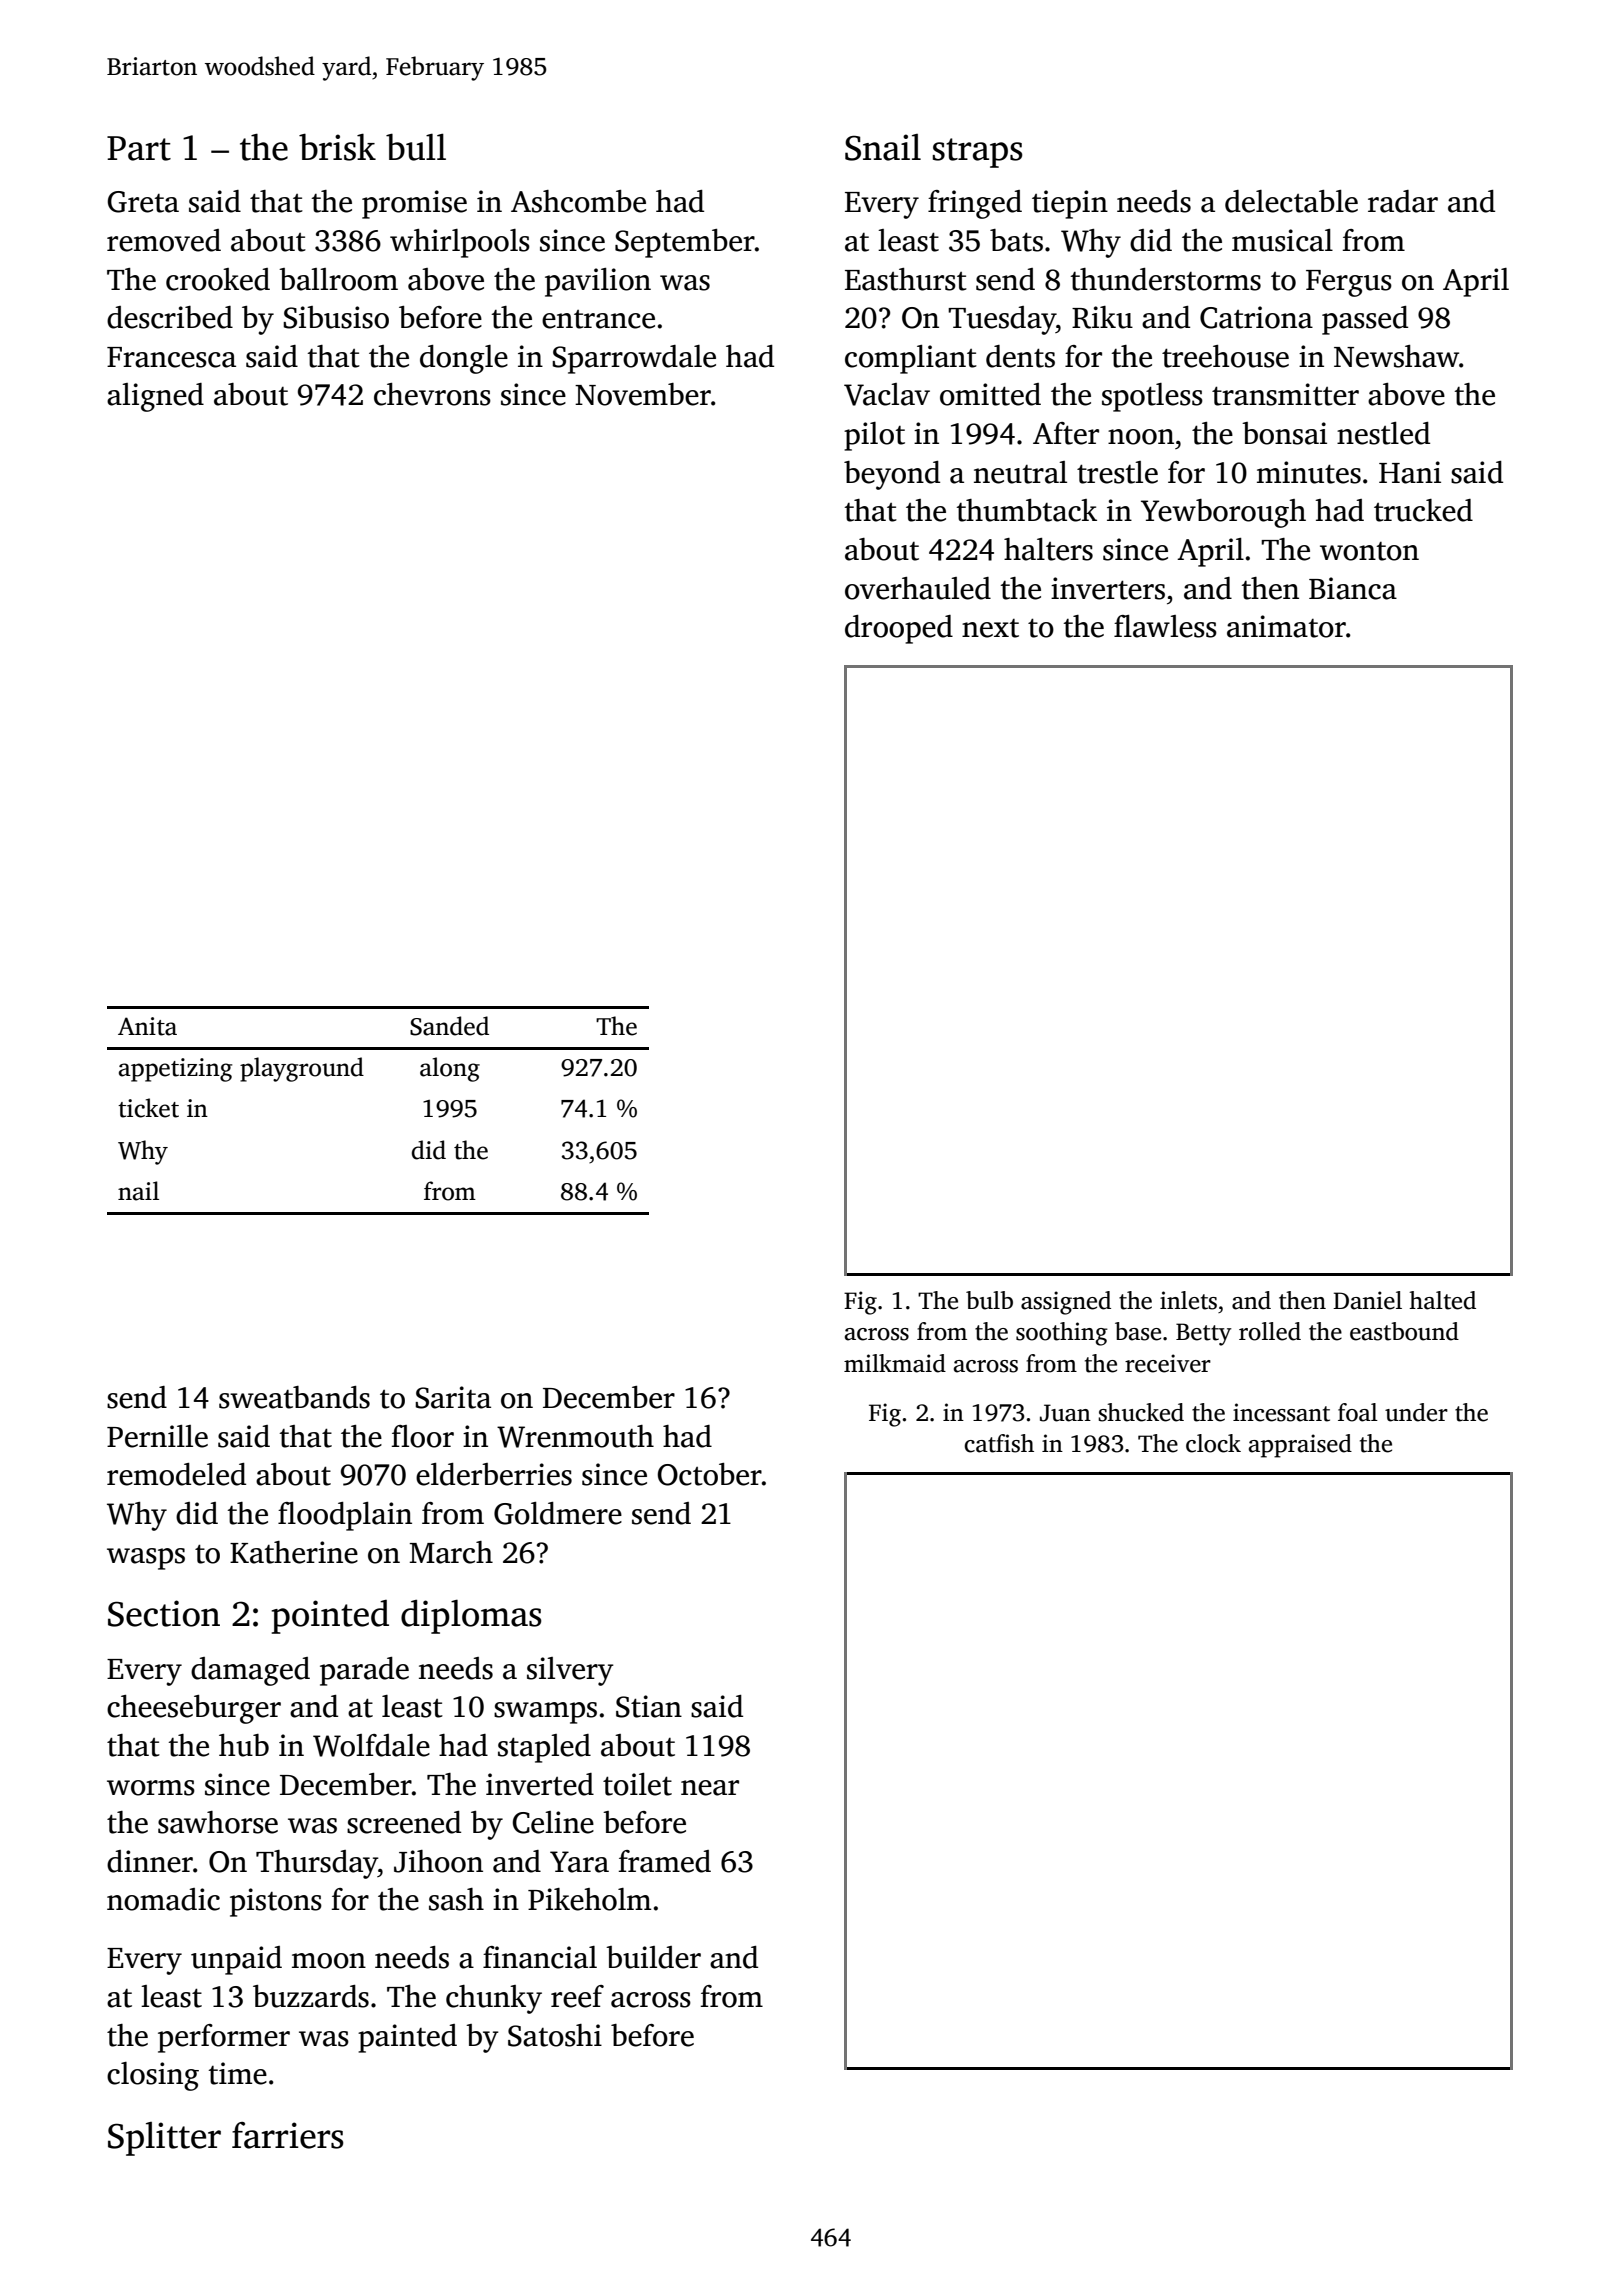 This document has height=2292, width=1620. What do you see at coordinates (1188, 1300) in the document?
I see `inlets` at bounding box center [1188, 1300].
